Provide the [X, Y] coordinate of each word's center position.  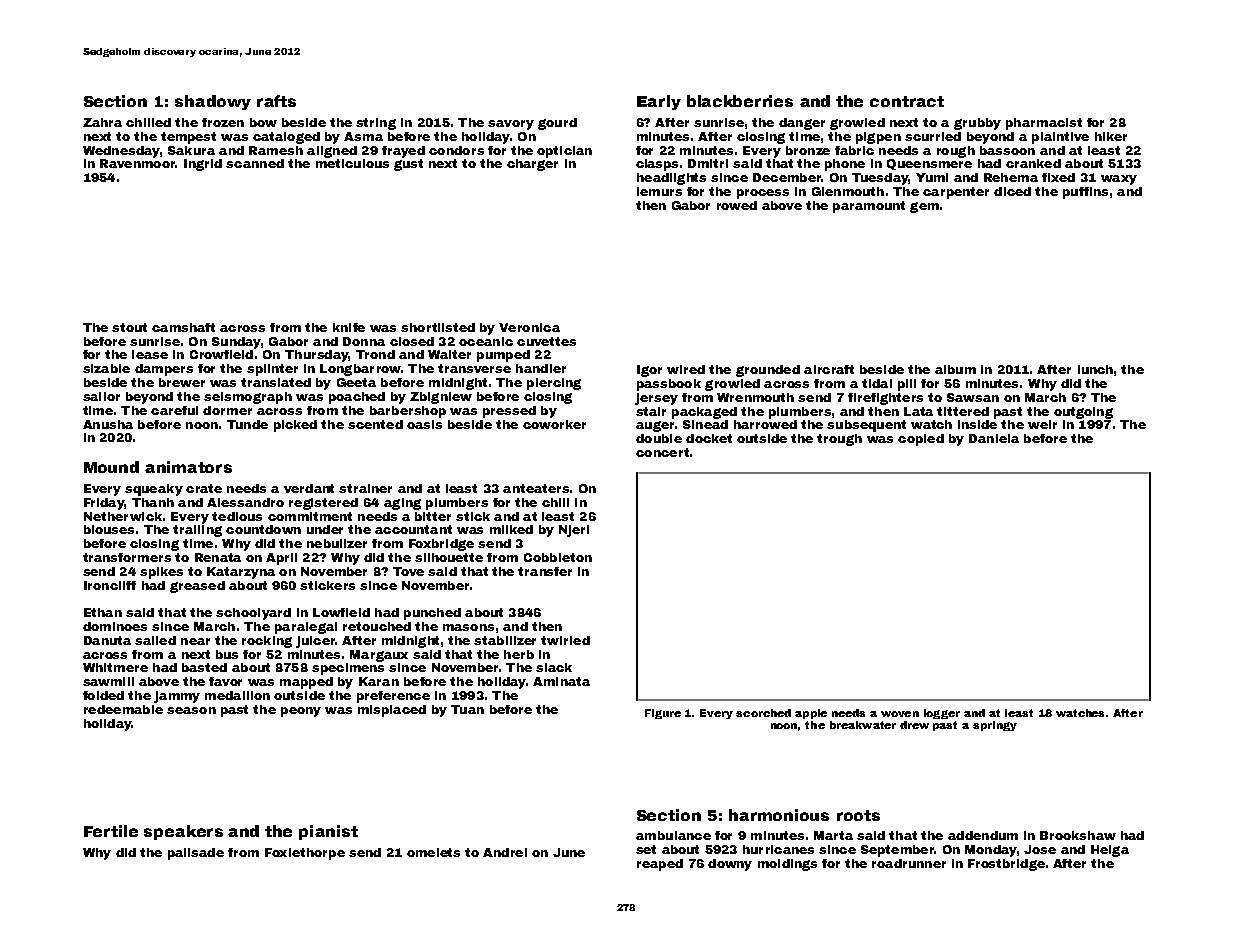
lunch [1095, 369]
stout [129, 327]
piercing [554, 384]
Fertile [111, 831]
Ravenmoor [137, 163]
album [955, 369]
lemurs [659, 191]
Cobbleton [558, 557]
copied [921, 440]
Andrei [505, 852]
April [281, 559]
